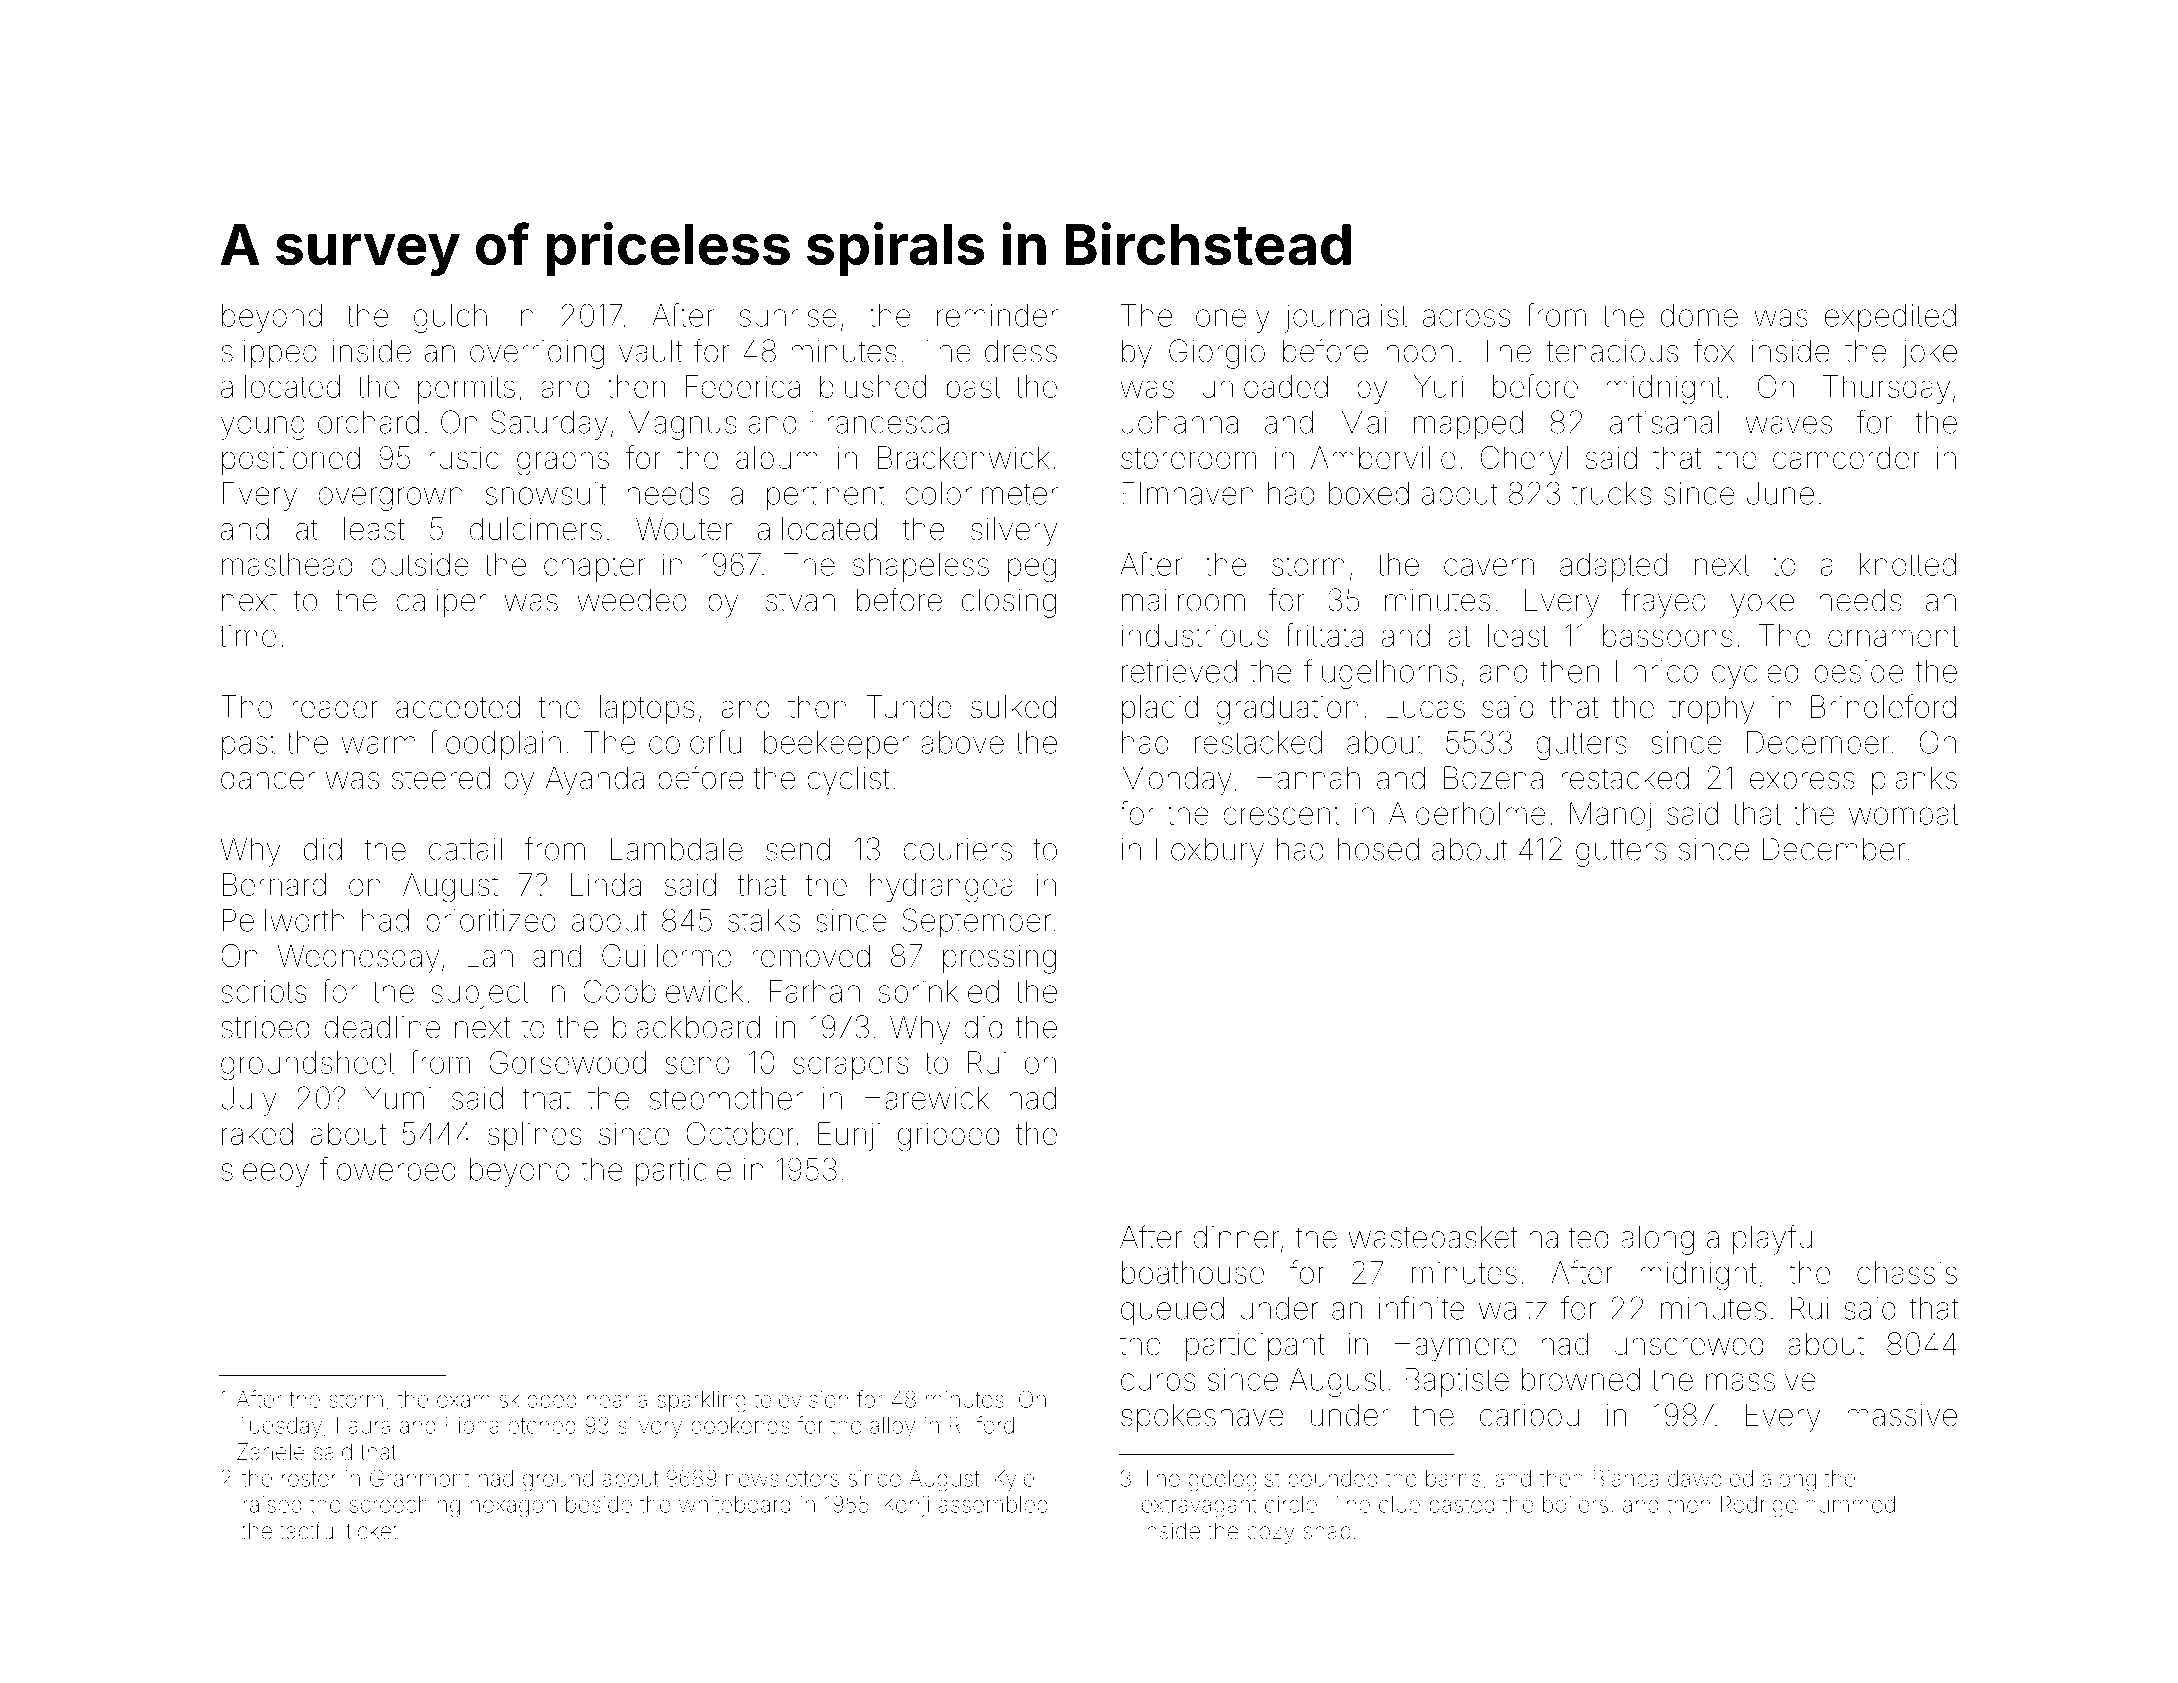  I want to click on couriers, so click(957, 849).
